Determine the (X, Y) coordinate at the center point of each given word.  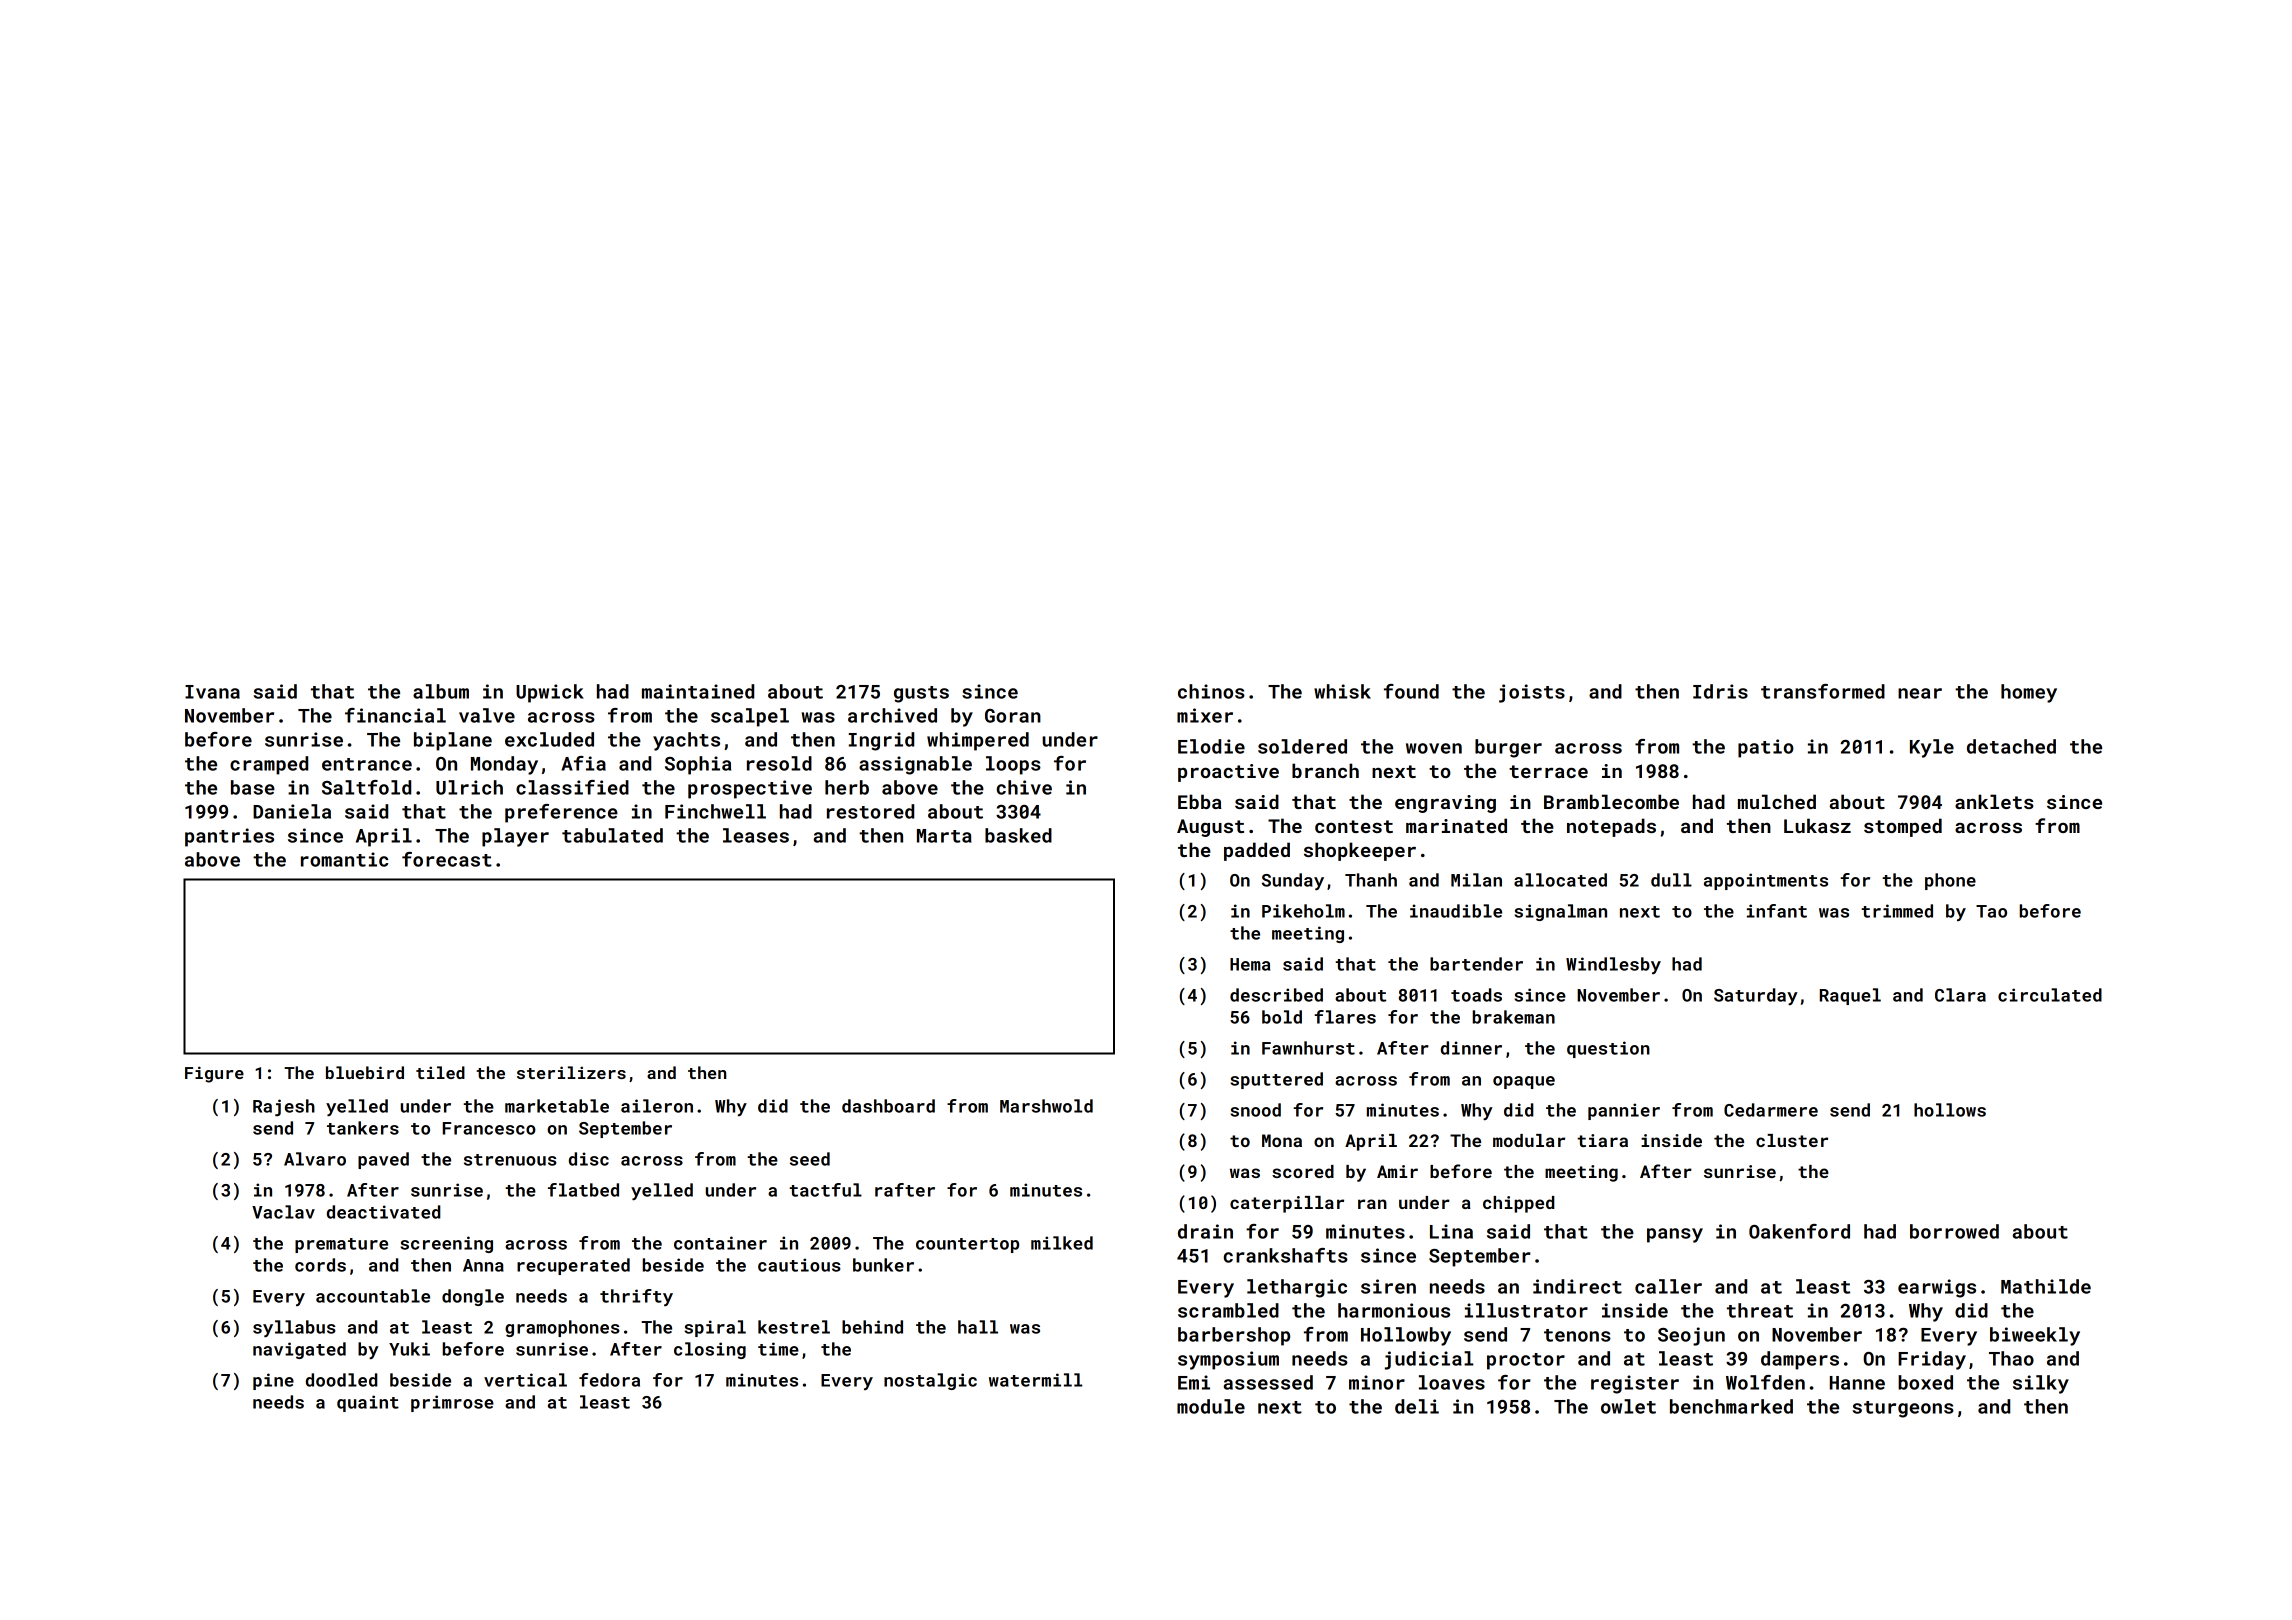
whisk (1342, 691)
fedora (609, 1380)
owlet (1628, 1406)
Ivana (212, 692)
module (1211, 1406)
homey (2029, 693)
